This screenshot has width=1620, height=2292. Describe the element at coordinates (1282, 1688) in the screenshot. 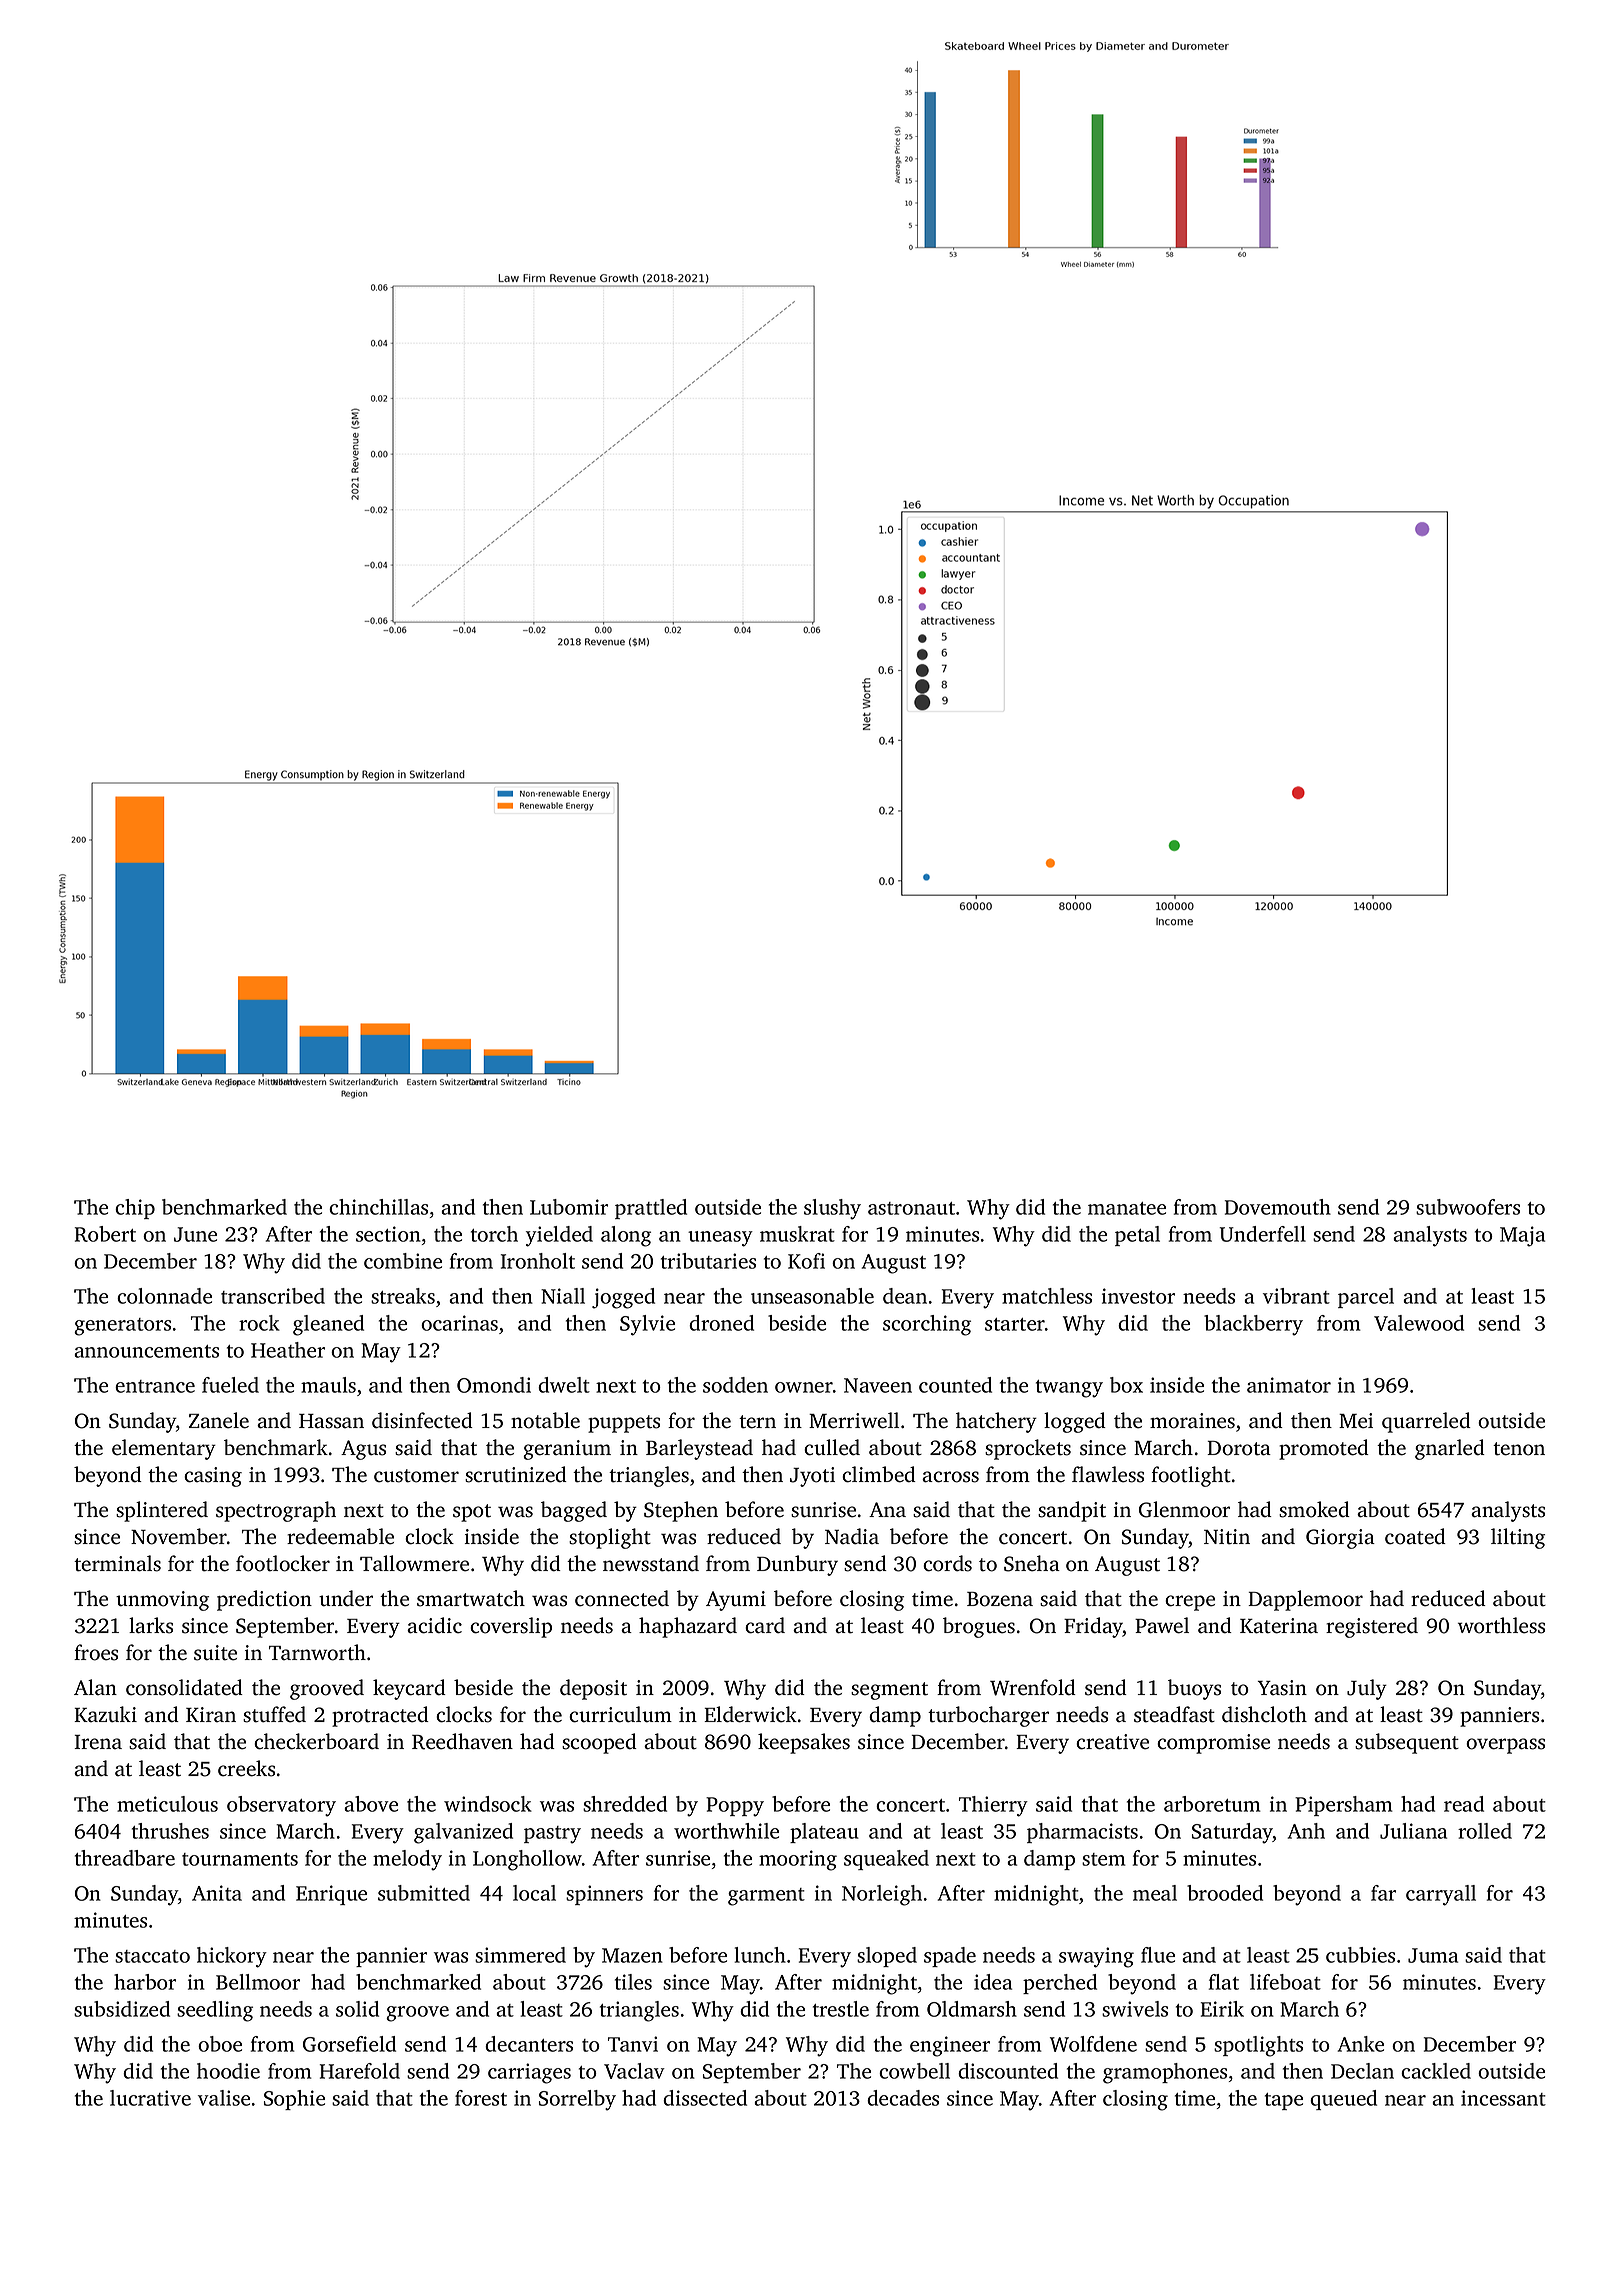

I see `Yasin` at that location.
